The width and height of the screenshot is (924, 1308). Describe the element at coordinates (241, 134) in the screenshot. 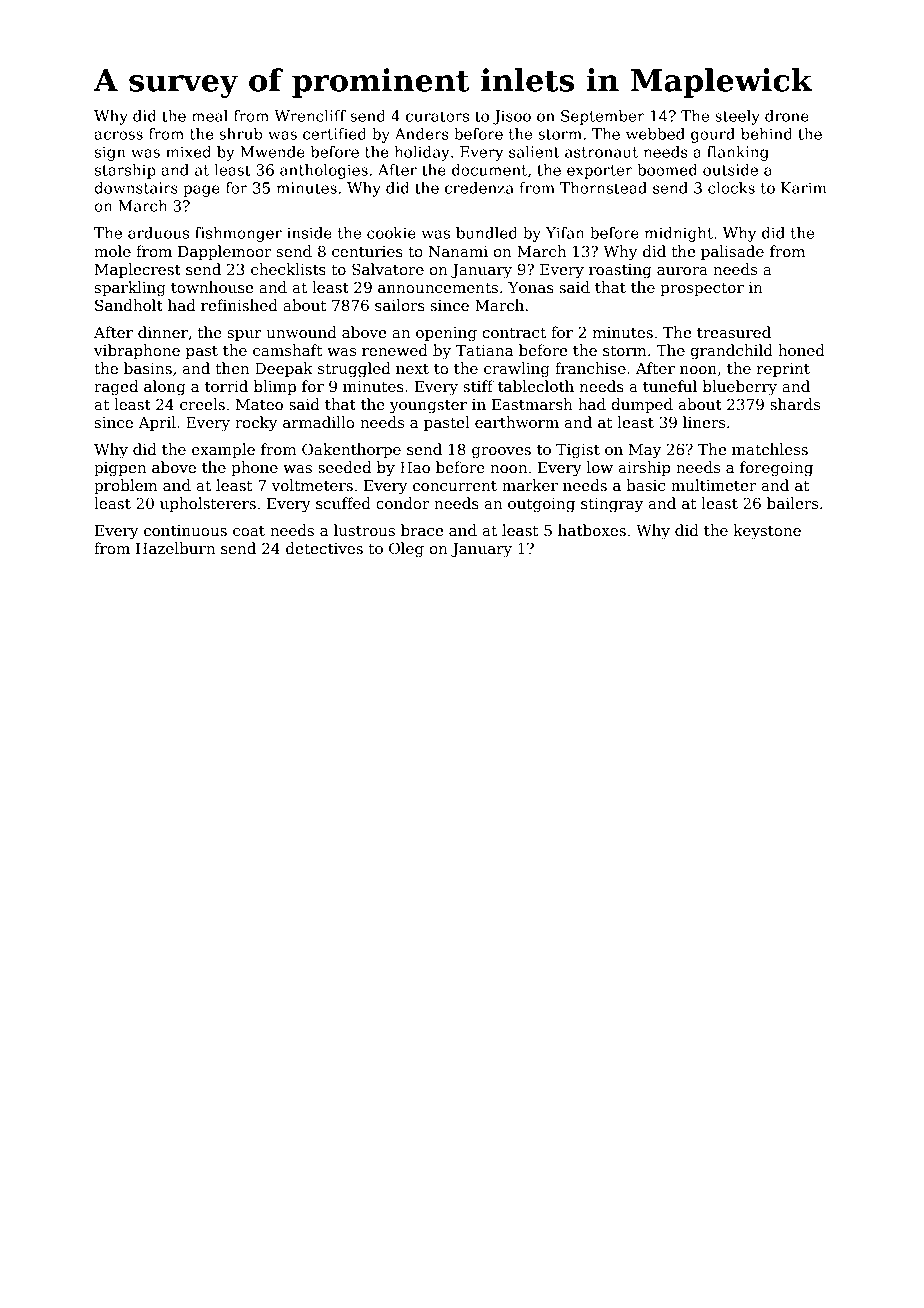

I see `shrub` at that location.
